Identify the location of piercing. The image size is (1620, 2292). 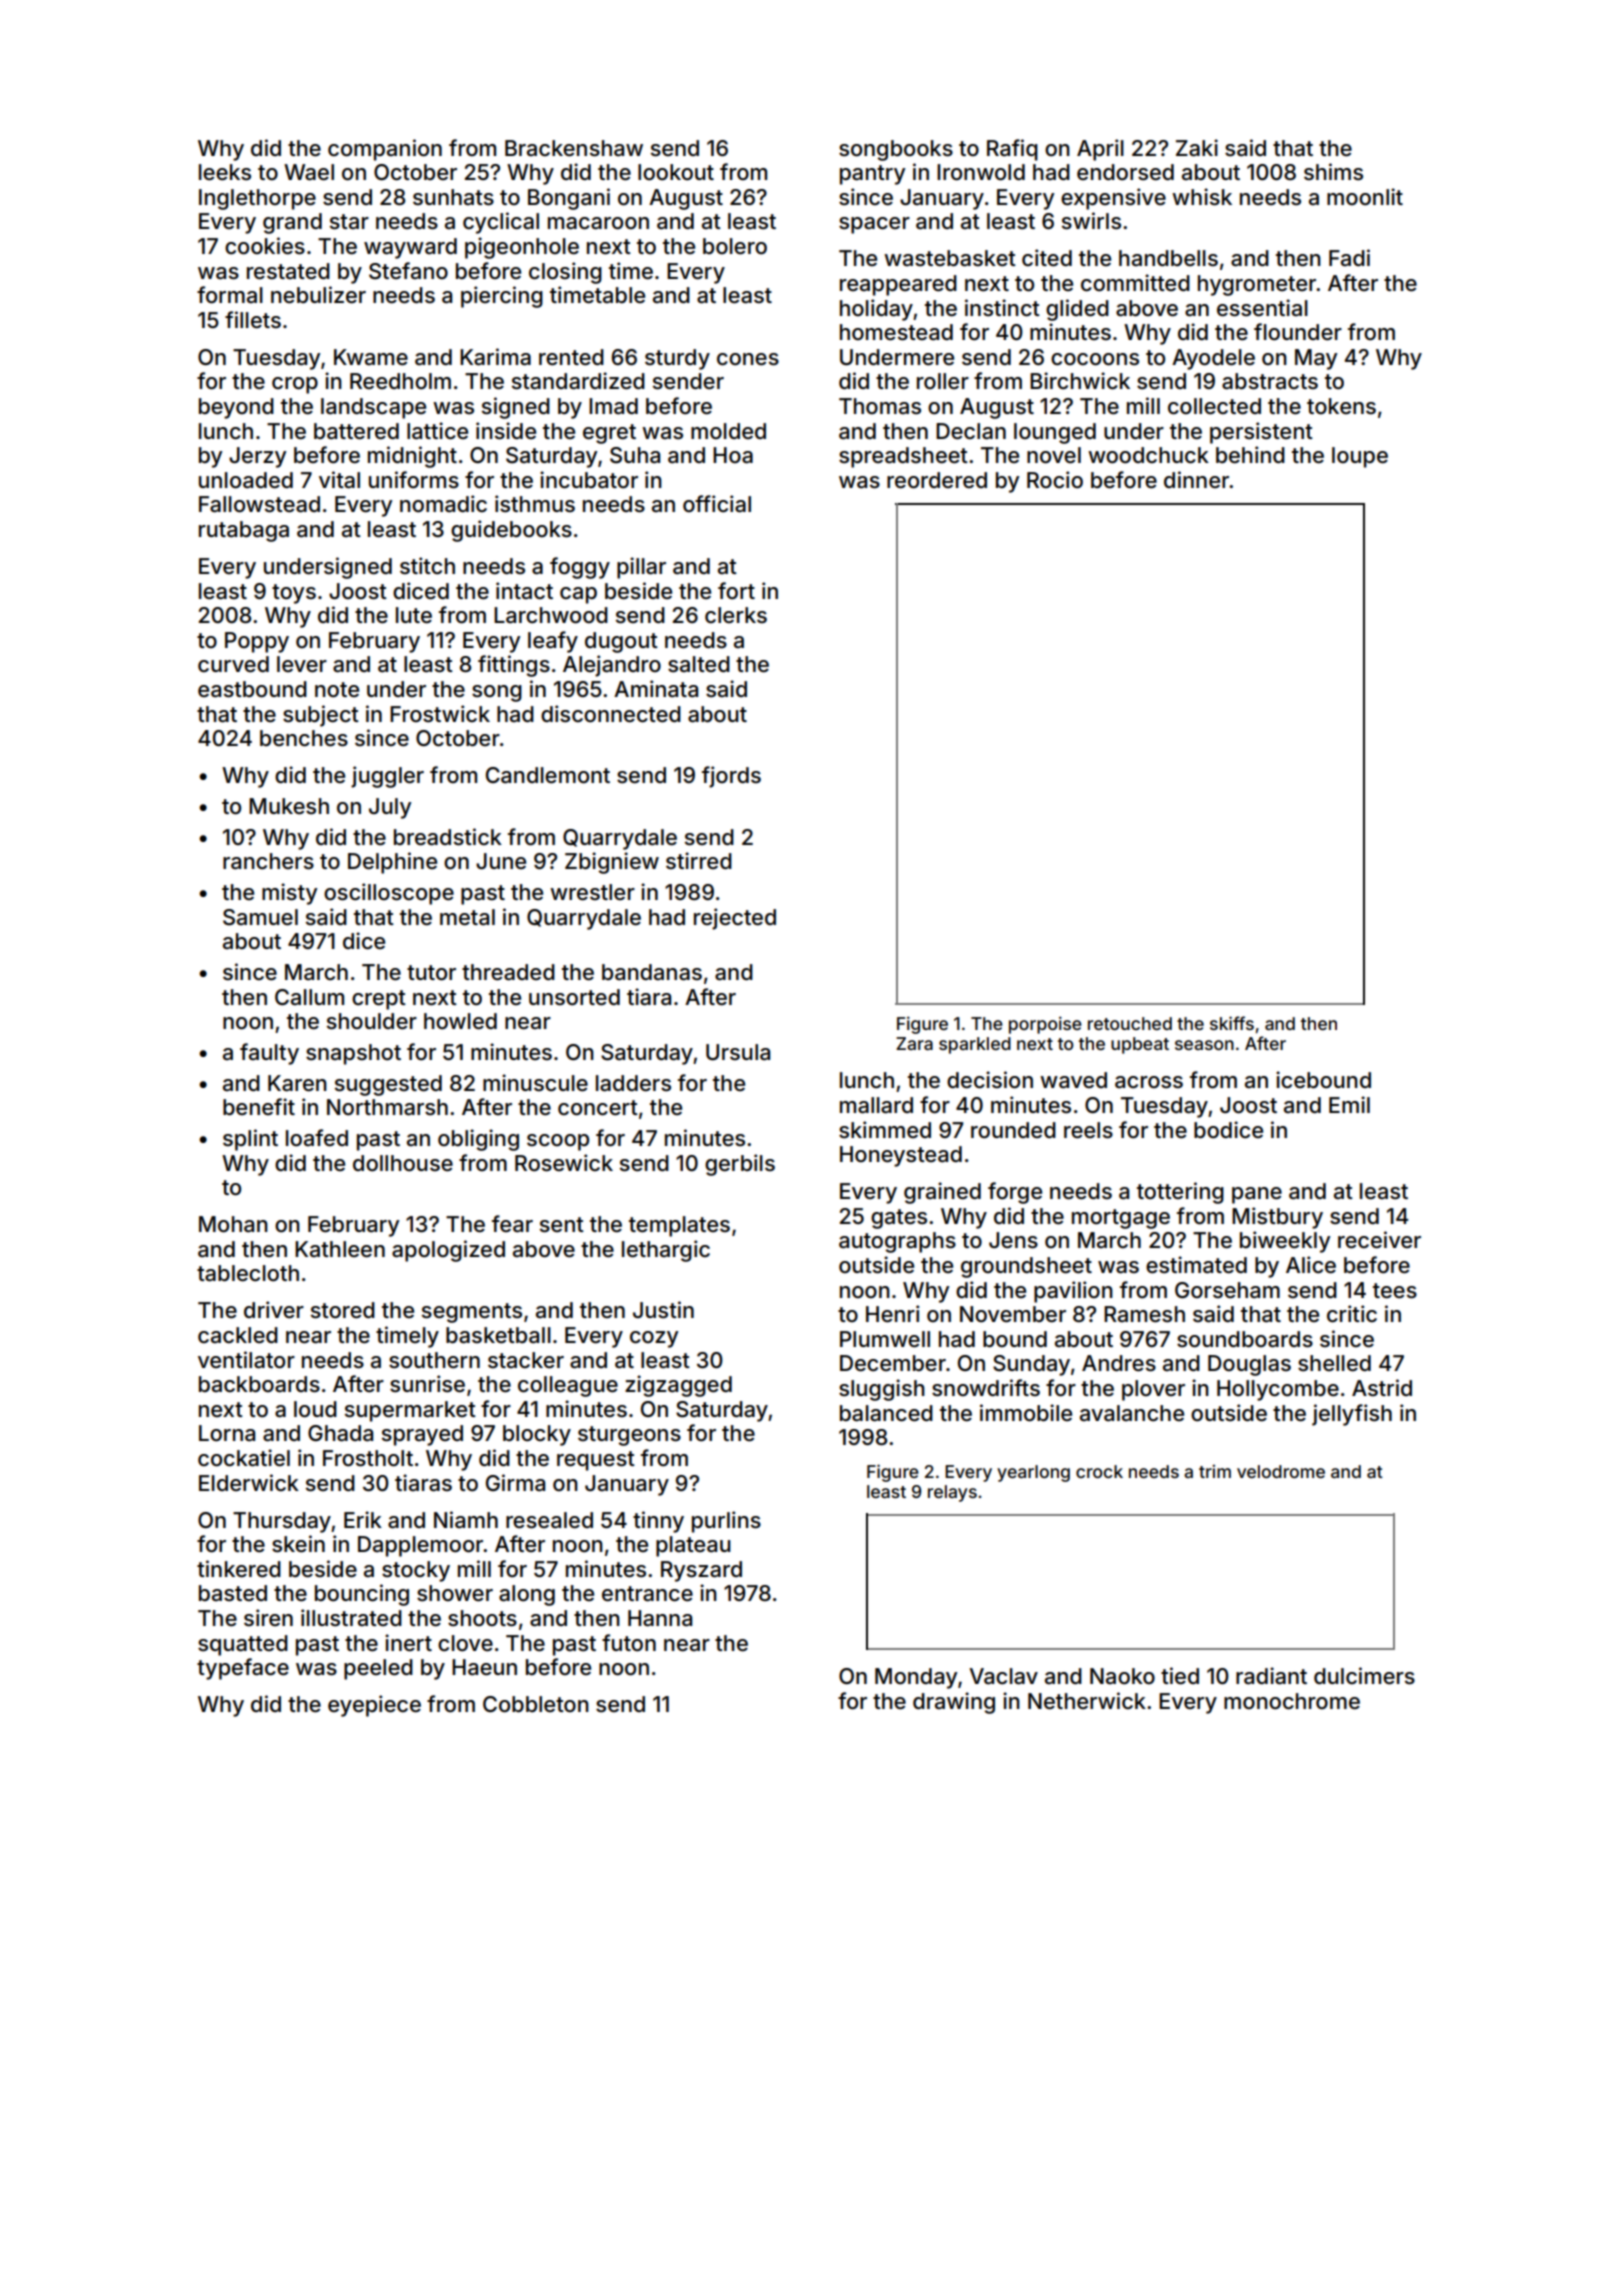
(502, 297).
